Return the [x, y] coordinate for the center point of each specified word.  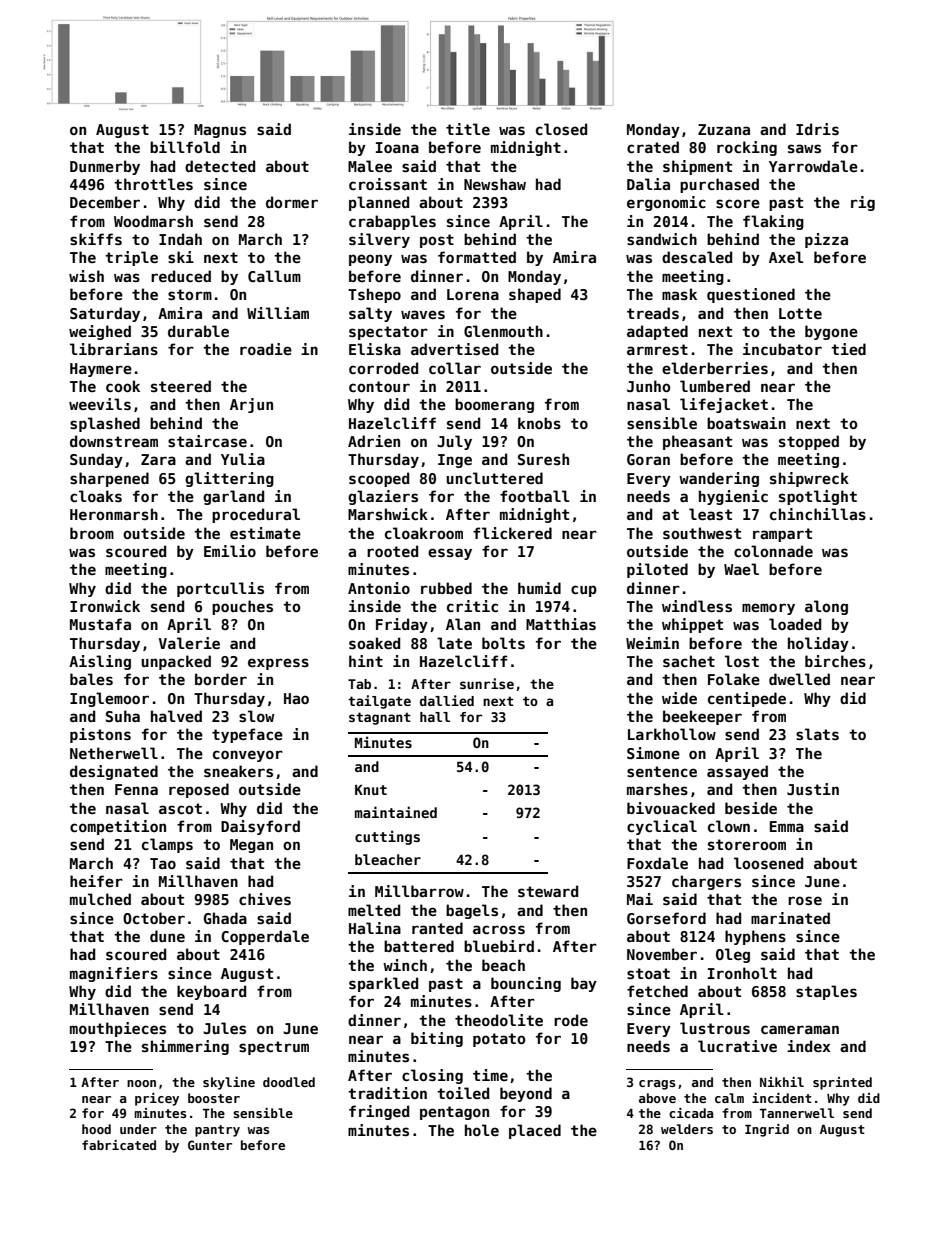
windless [697, 606]
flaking [773, 222]
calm [729, 1098]
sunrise [487, 683]
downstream [114, 441]
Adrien [374, 441]
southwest [702, 533]
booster [214, 1098]
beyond [526, 1094]
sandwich [662, 239]
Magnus [220, 131]
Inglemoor [109, 699]
